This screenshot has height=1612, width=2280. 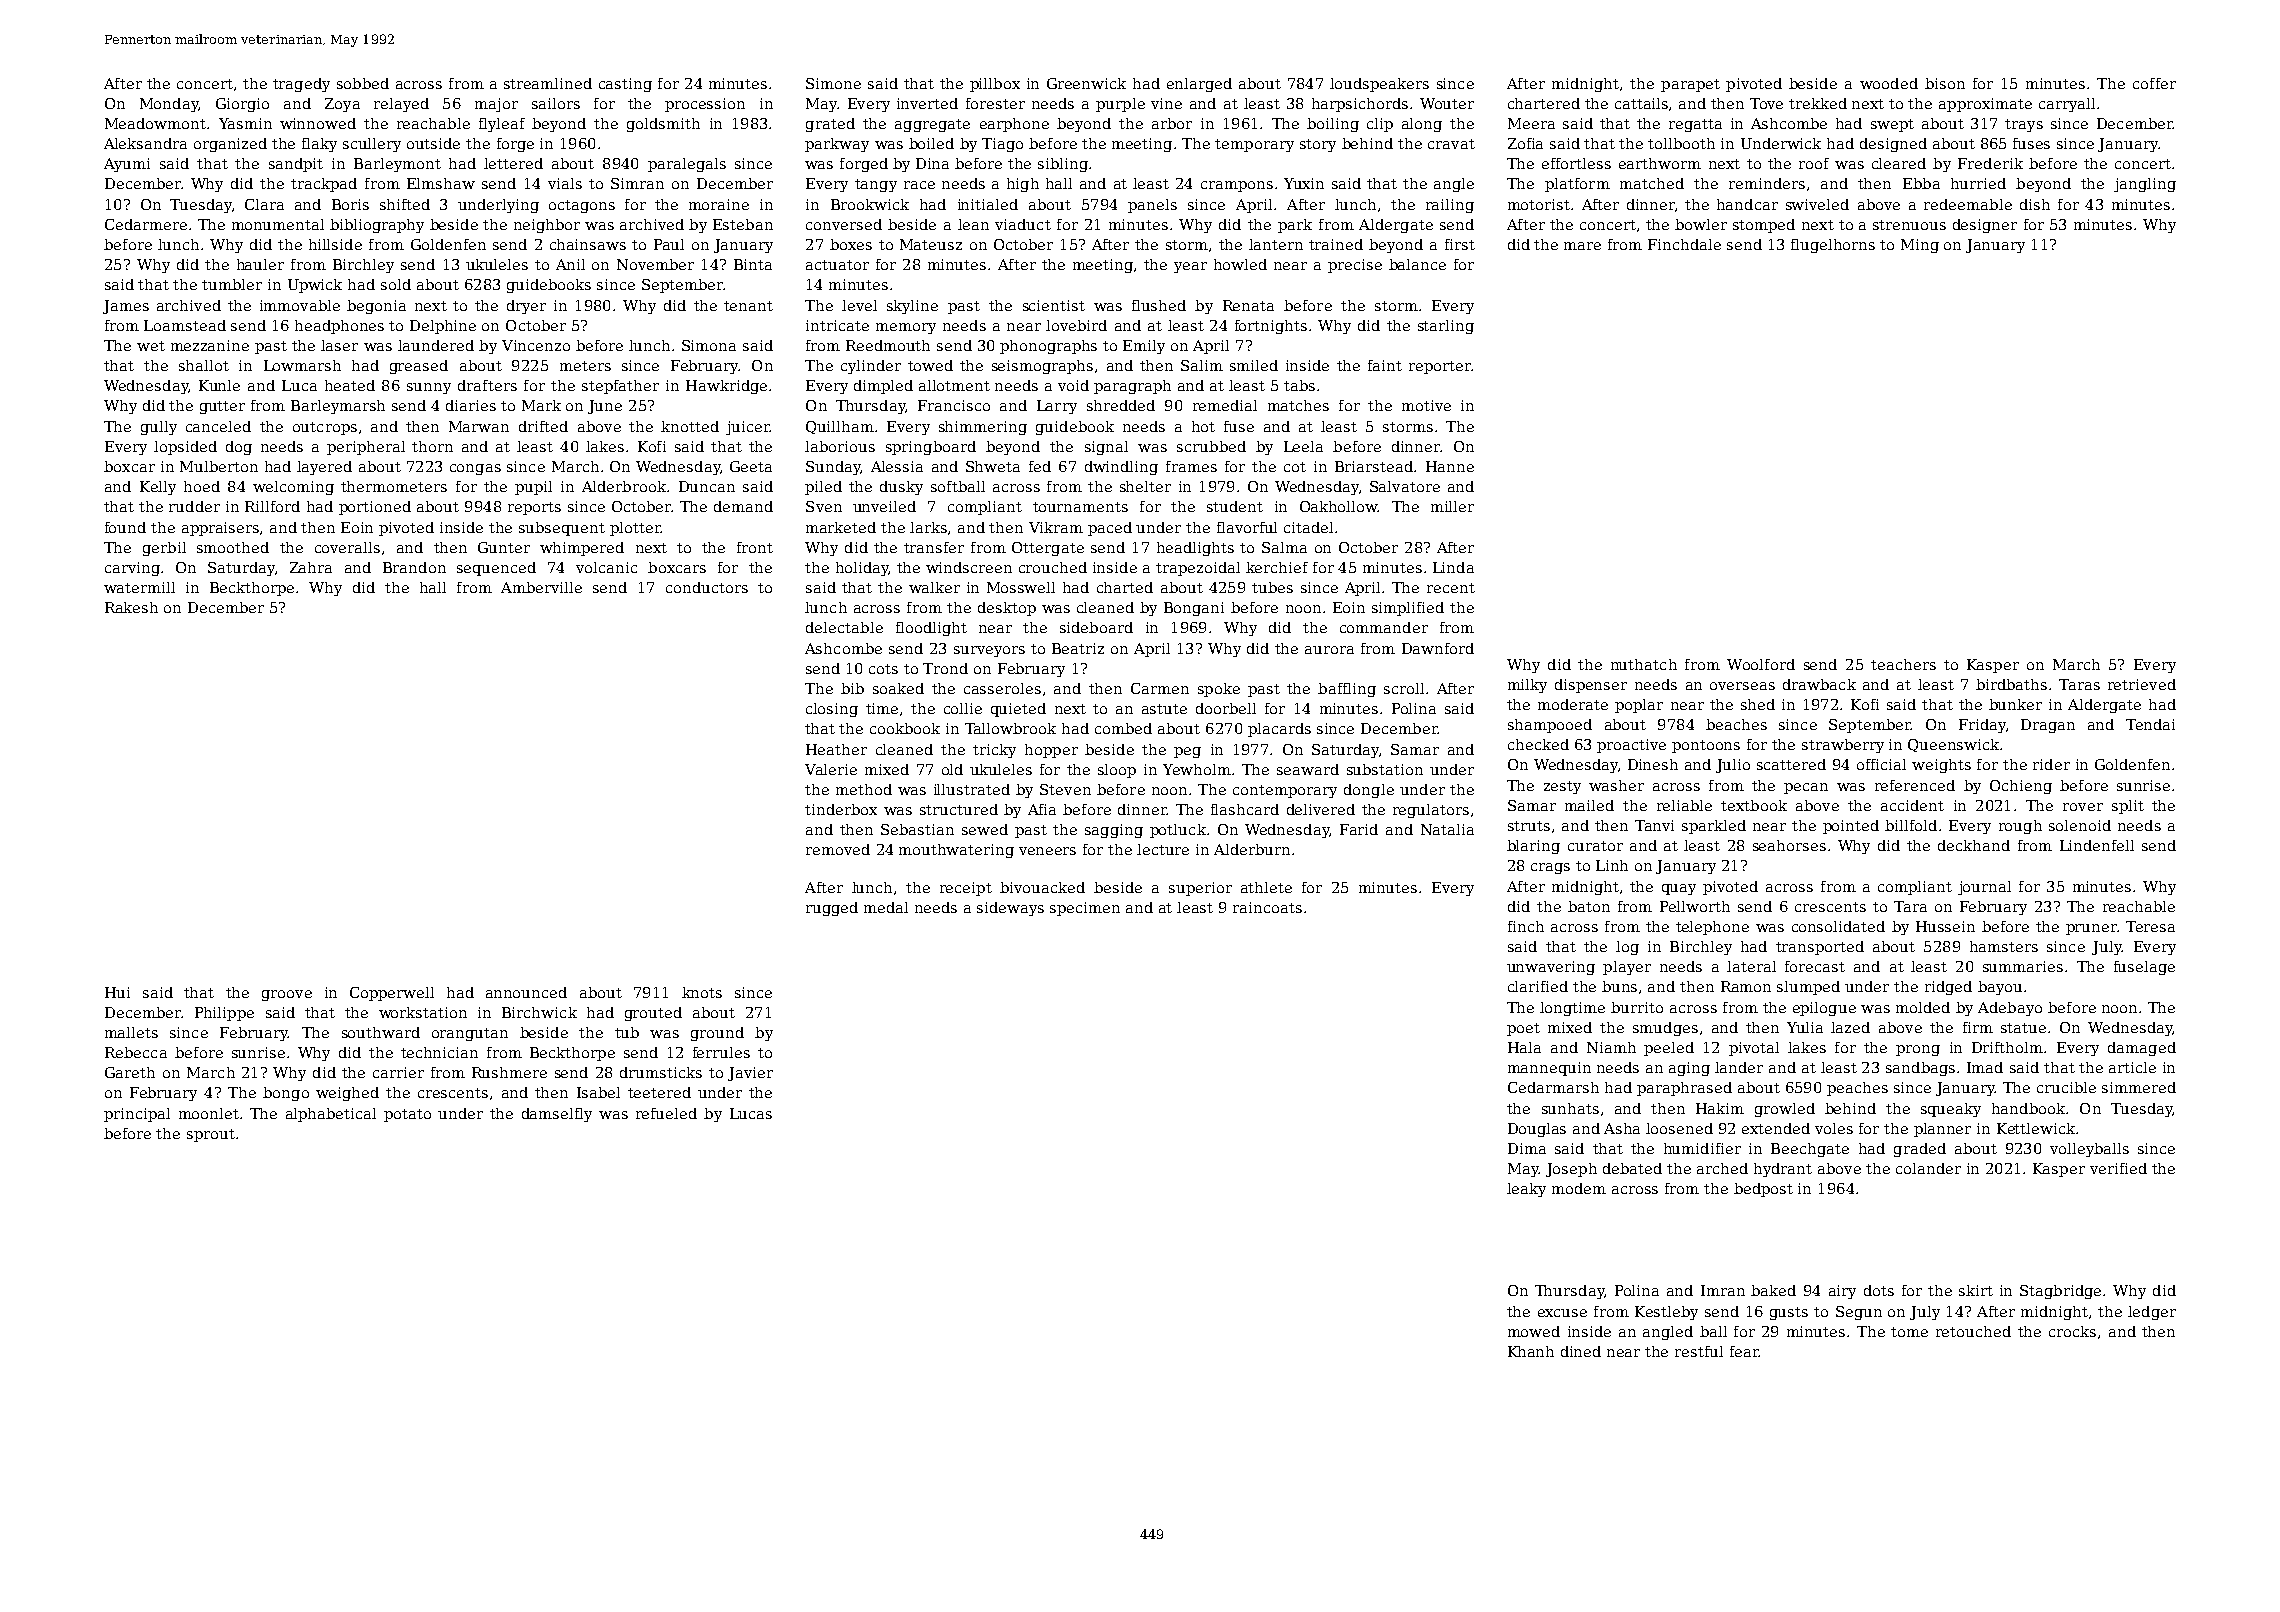 I want to click on wooded, so click(x=1889, y=83).
